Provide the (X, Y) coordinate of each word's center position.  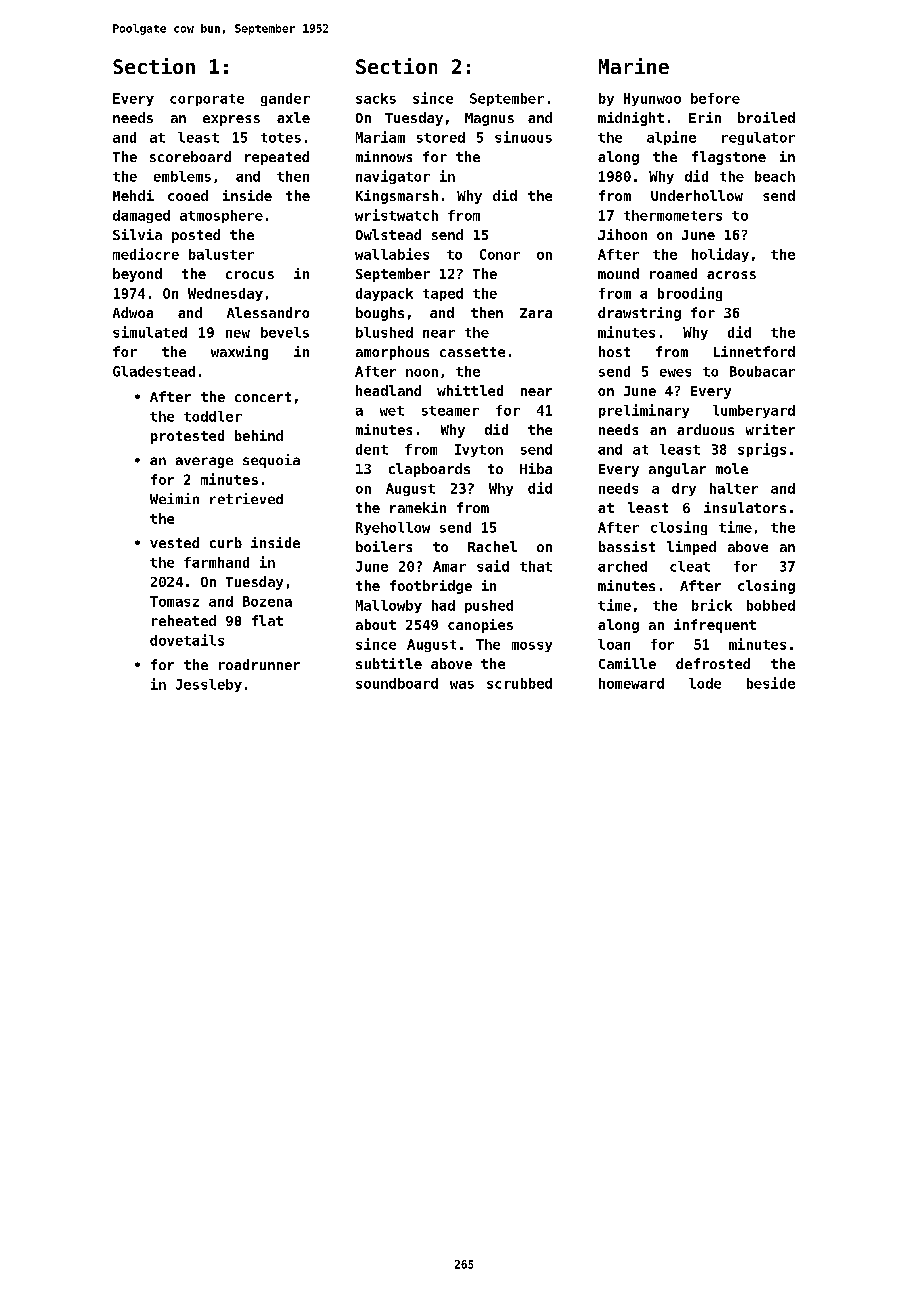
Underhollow (697, 195)
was (462, 685)
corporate (207, 100)
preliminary (644, 411)
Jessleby (209, 685)
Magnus (489, 119)
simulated (150, 332)
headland (388, 390)
